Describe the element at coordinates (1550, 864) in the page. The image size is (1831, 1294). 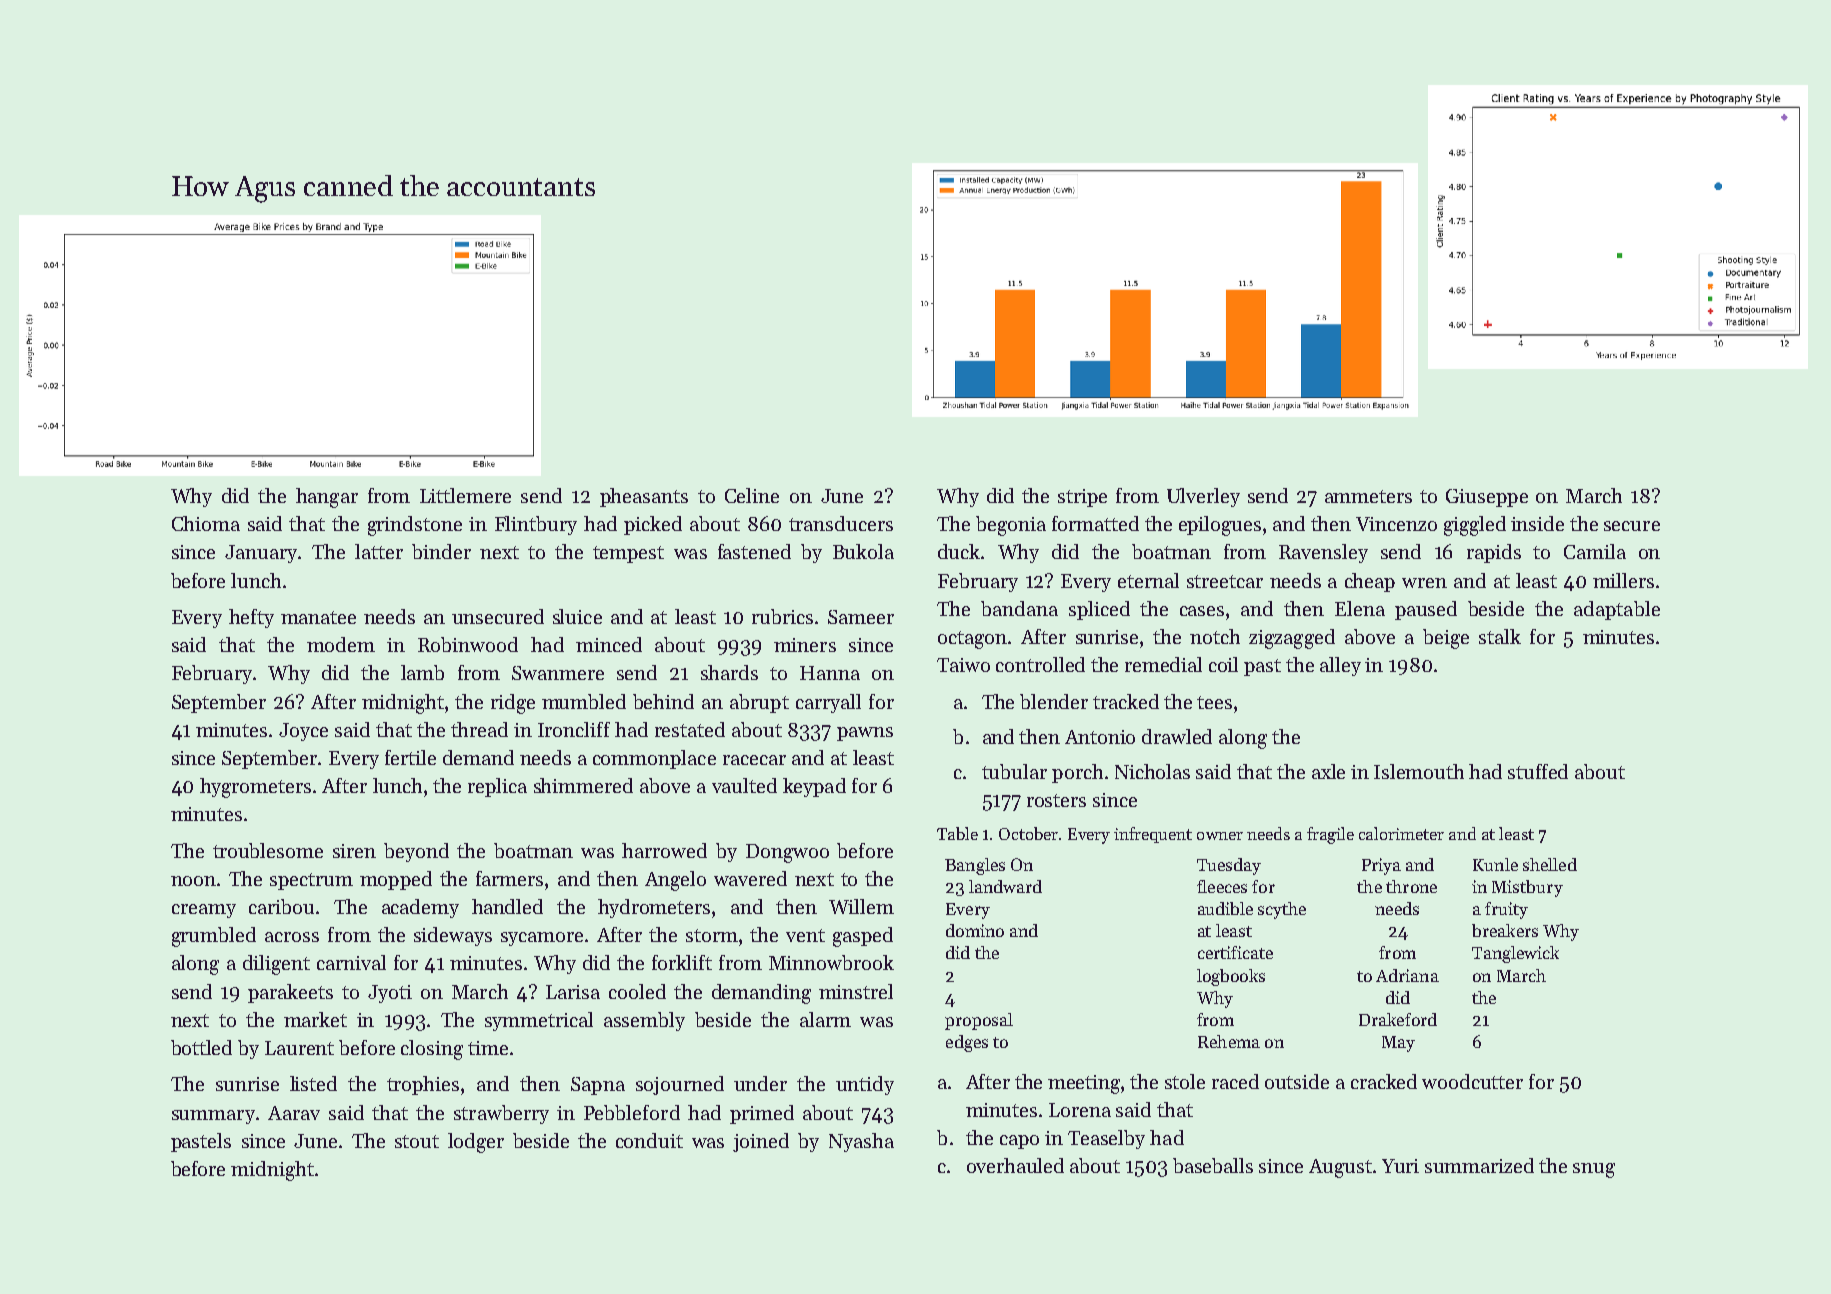
I see `shelled` at that location.
